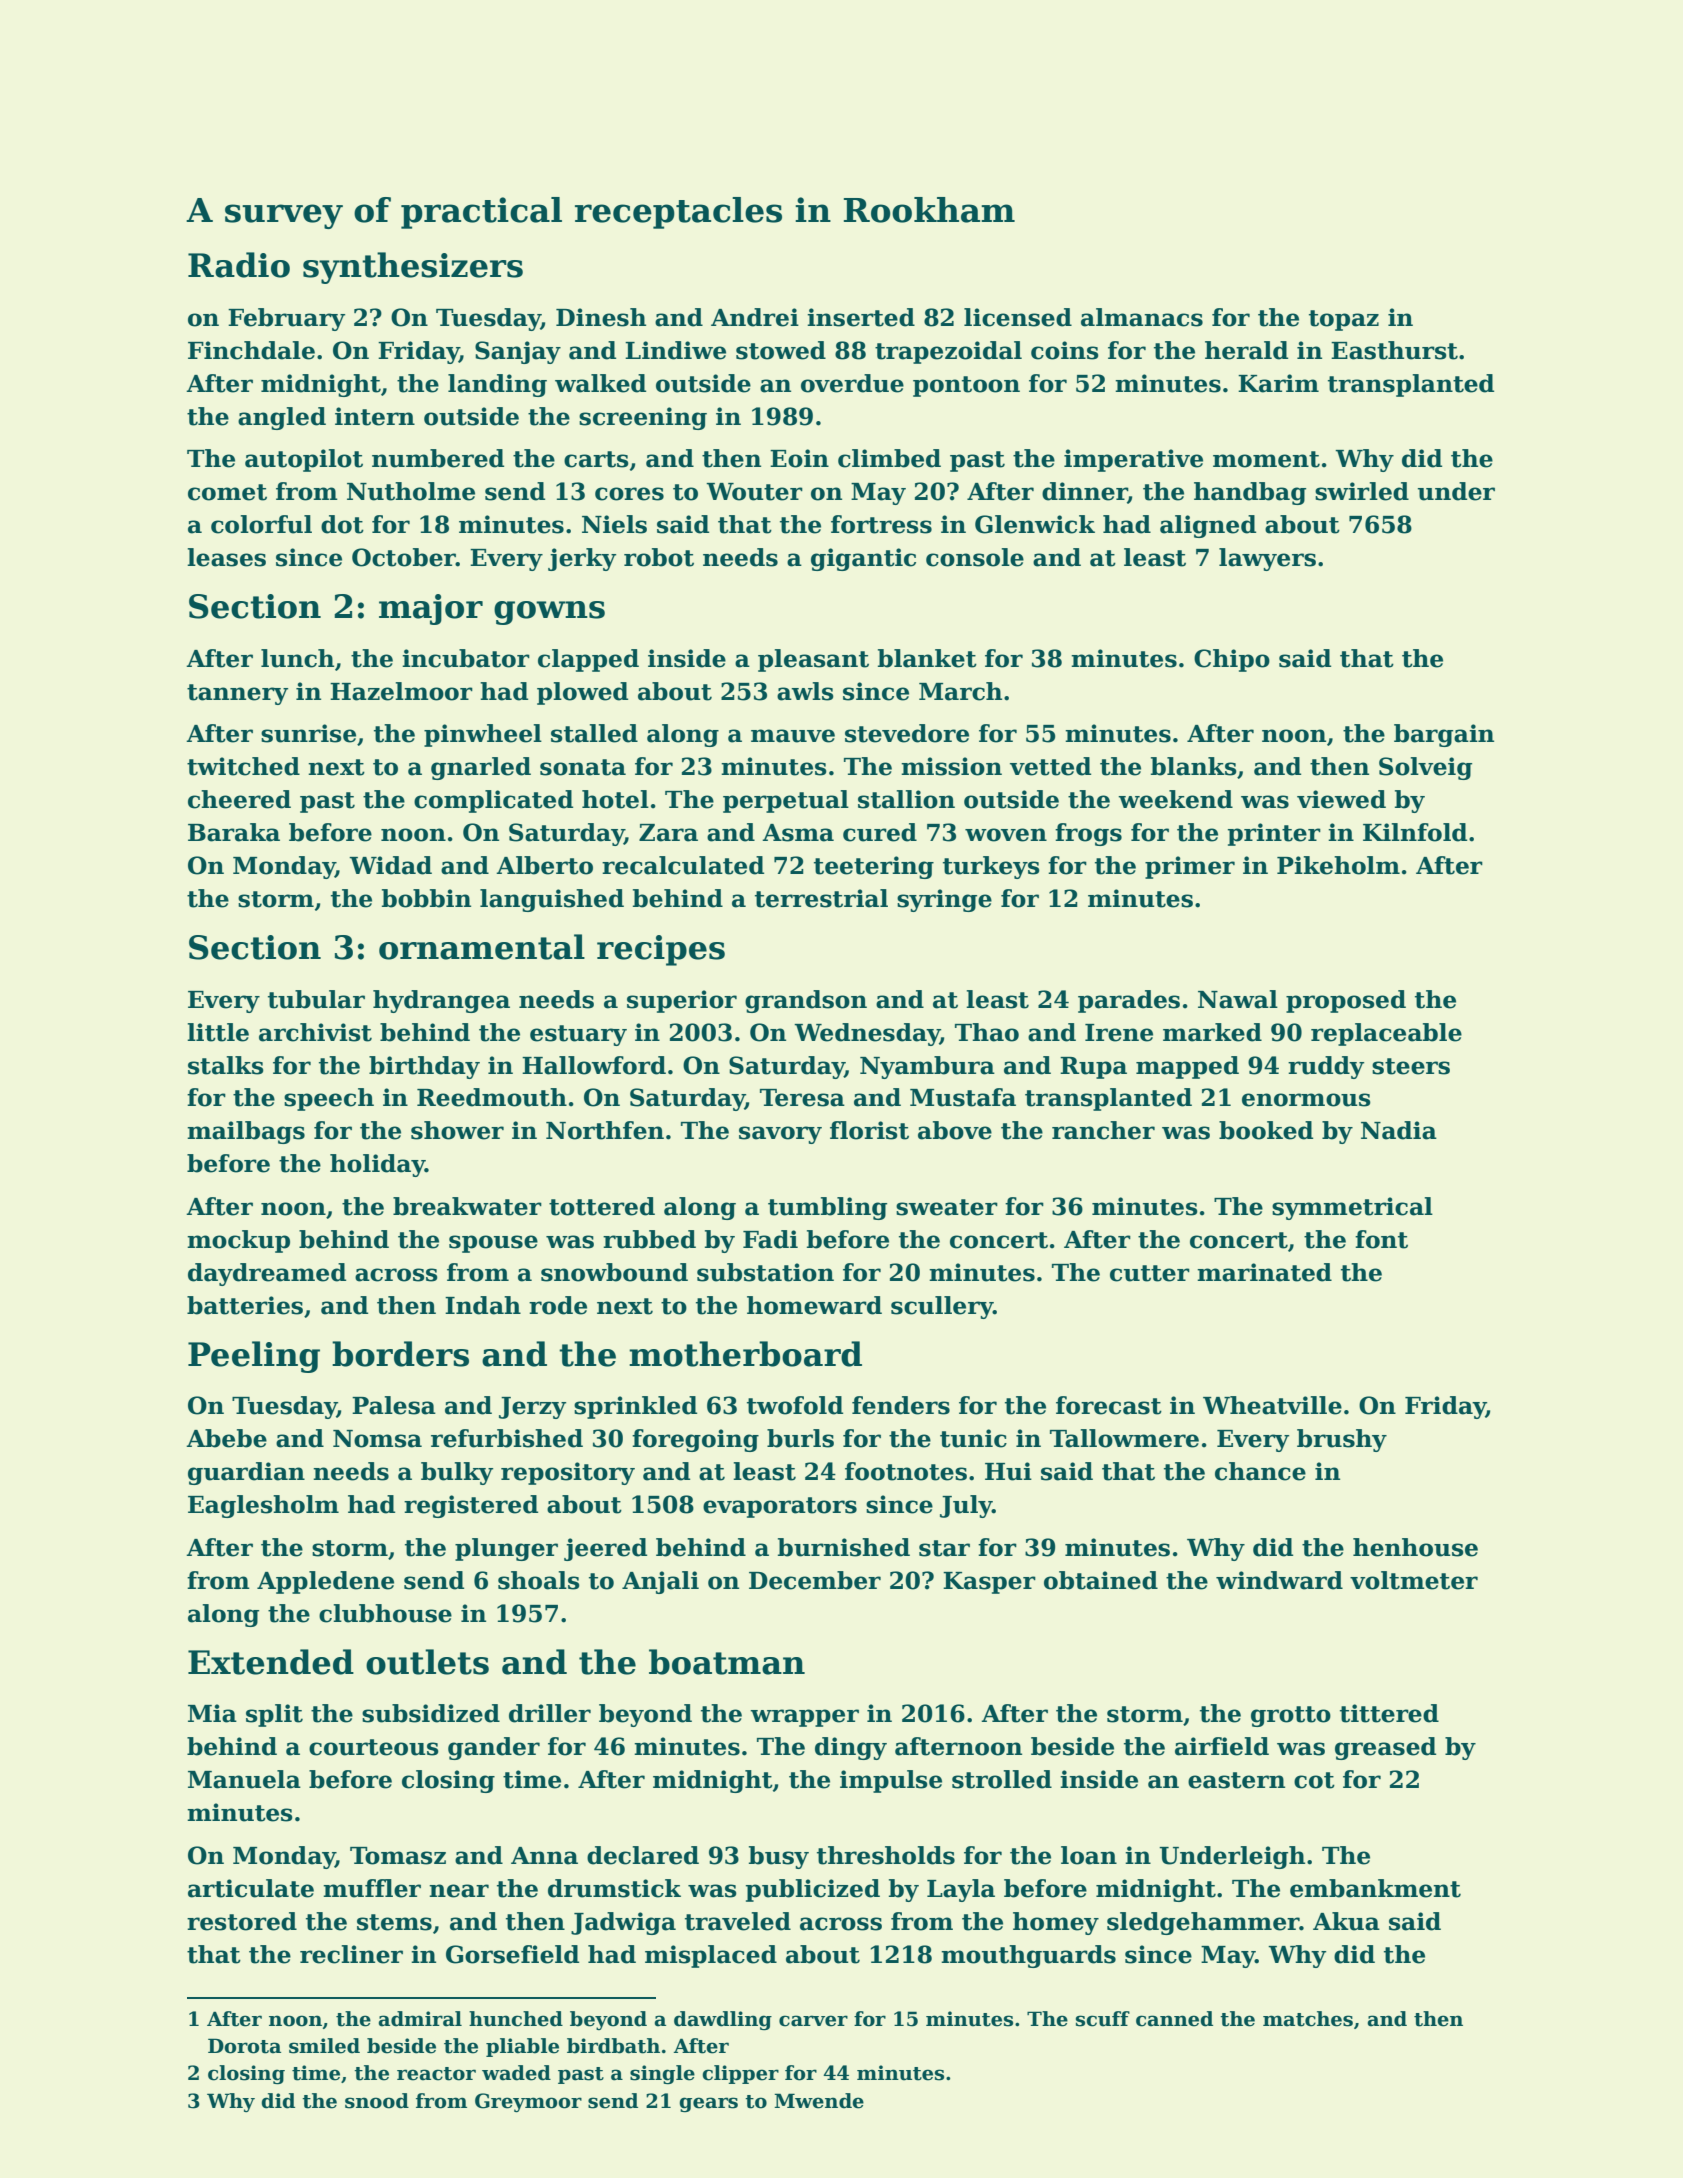 Image resolution: width=1683 pixels, height=2178 pixels. I want to click on Kilnfold, so click(1415, 832).
